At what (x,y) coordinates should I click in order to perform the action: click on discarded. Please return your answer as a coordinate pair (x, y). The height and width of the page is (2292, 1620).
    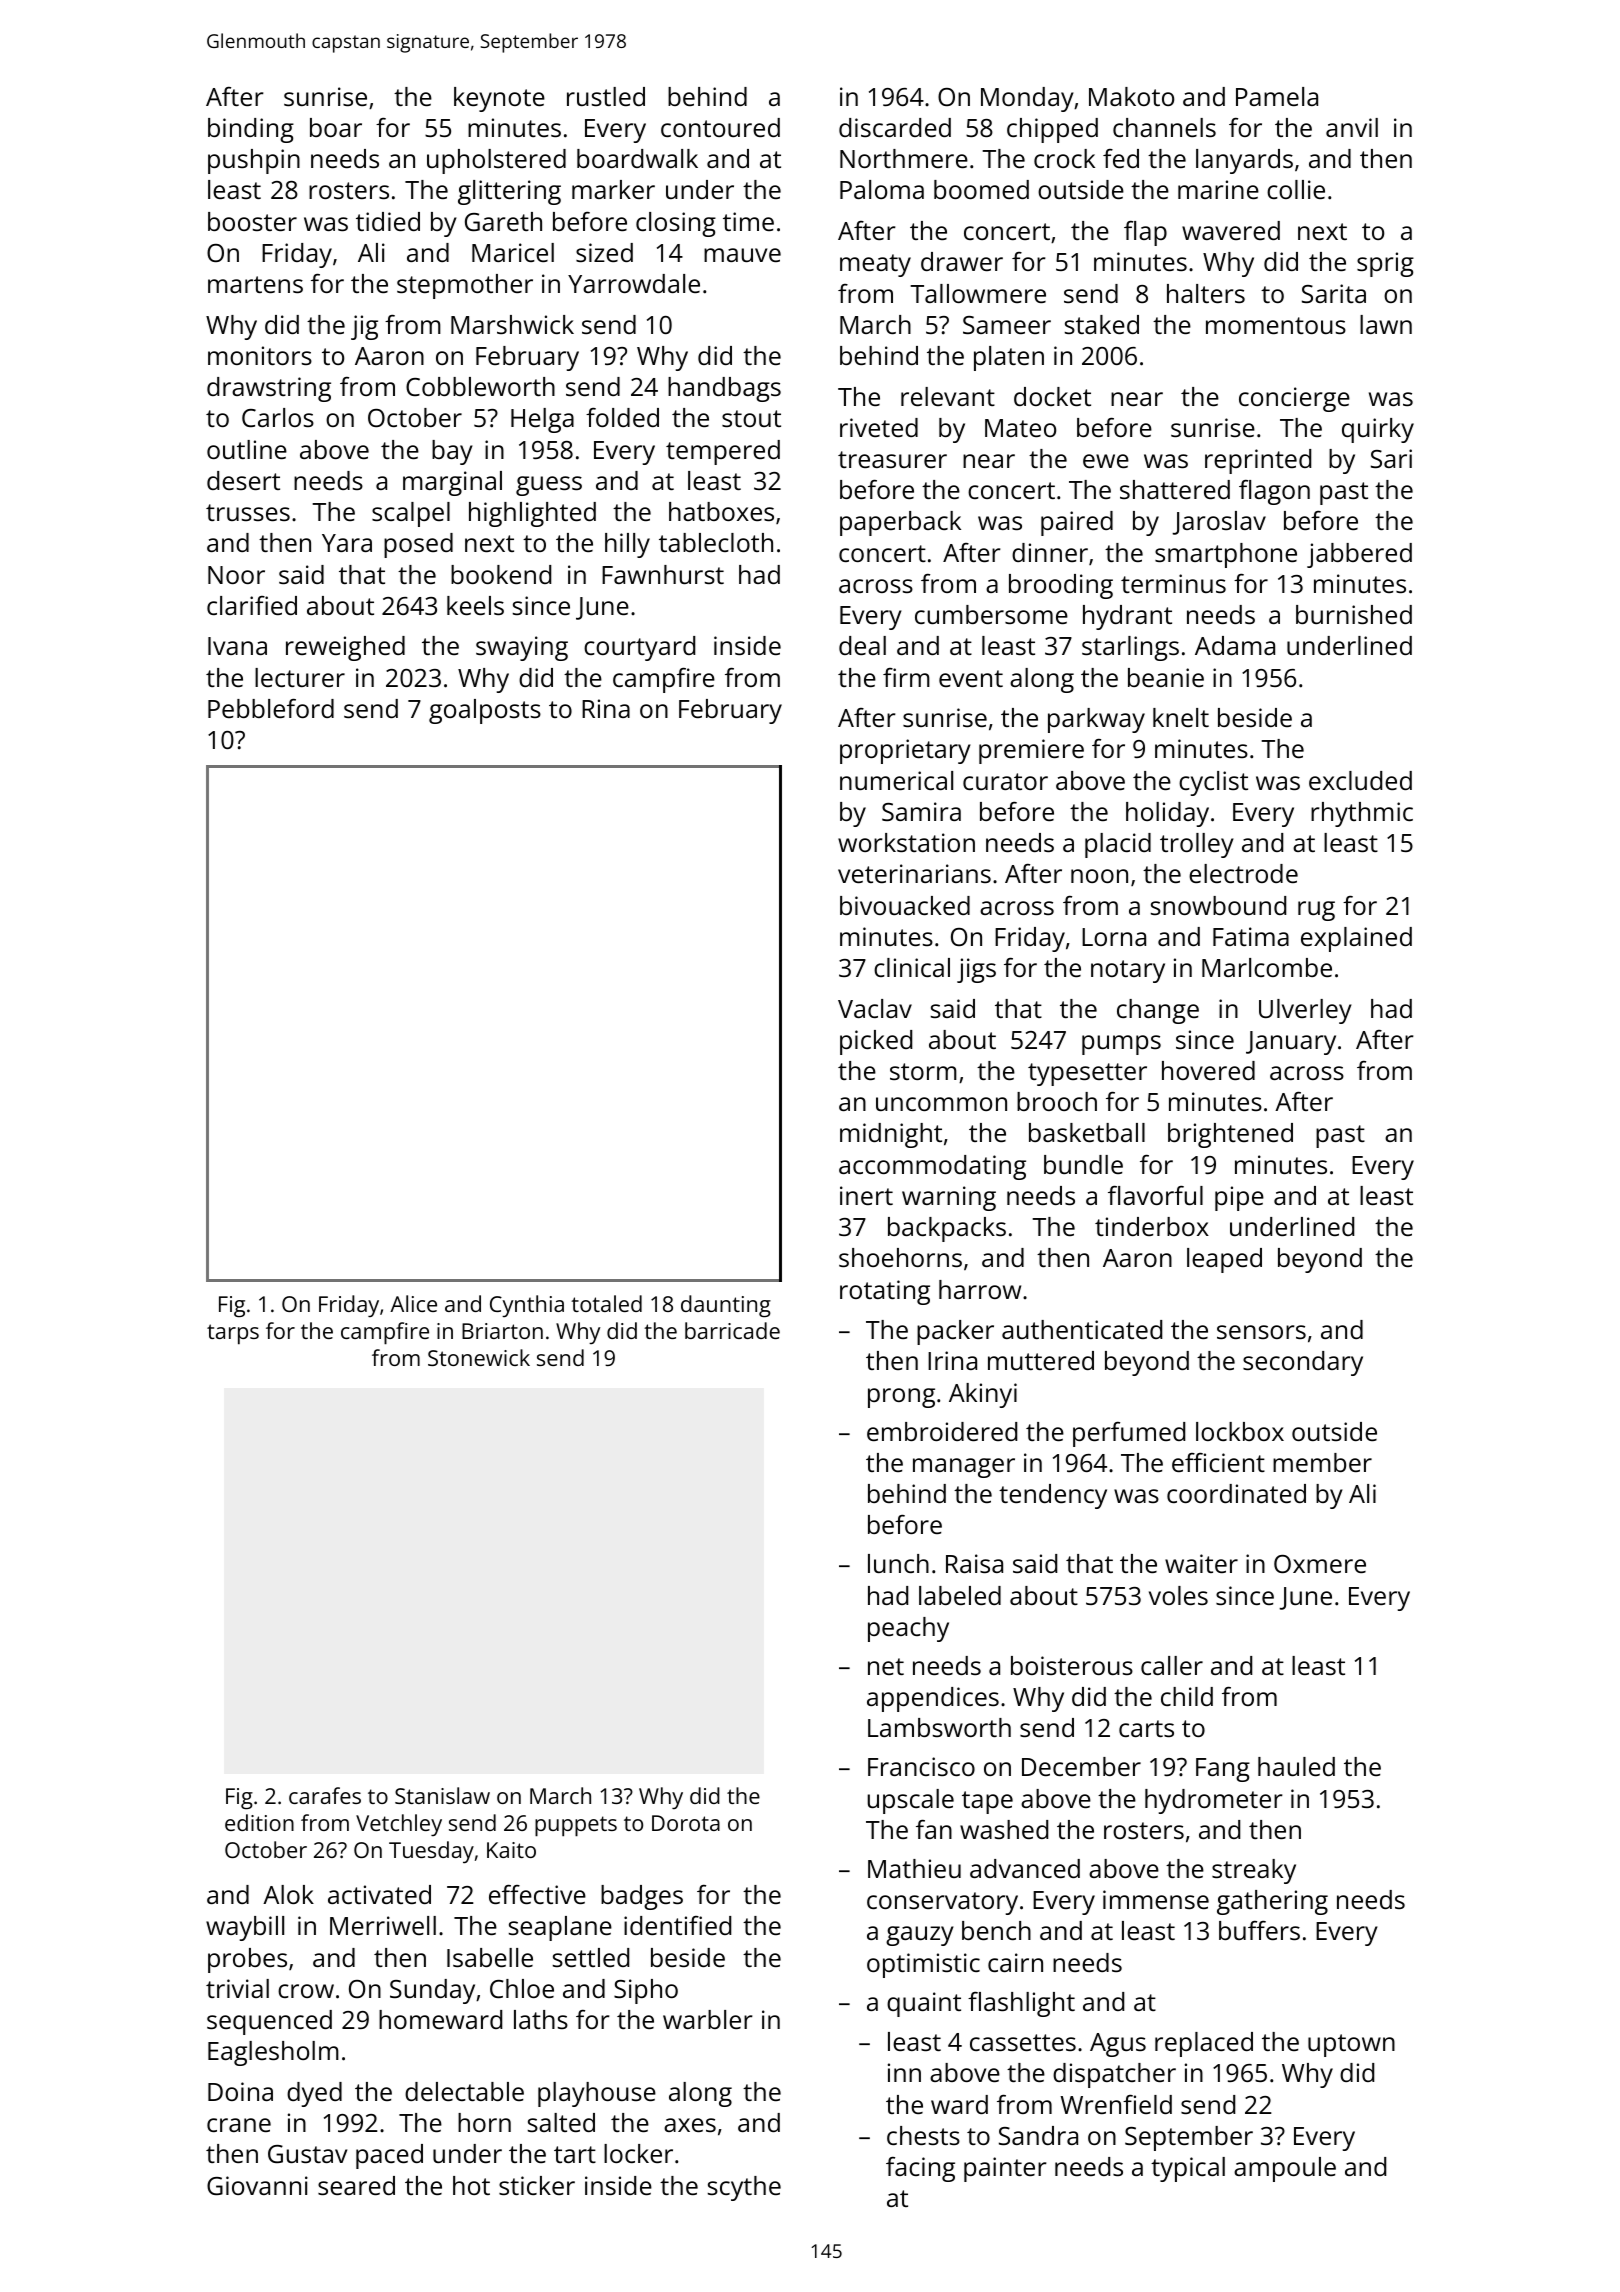
    Looking at the image, I should click on (895, 127).
